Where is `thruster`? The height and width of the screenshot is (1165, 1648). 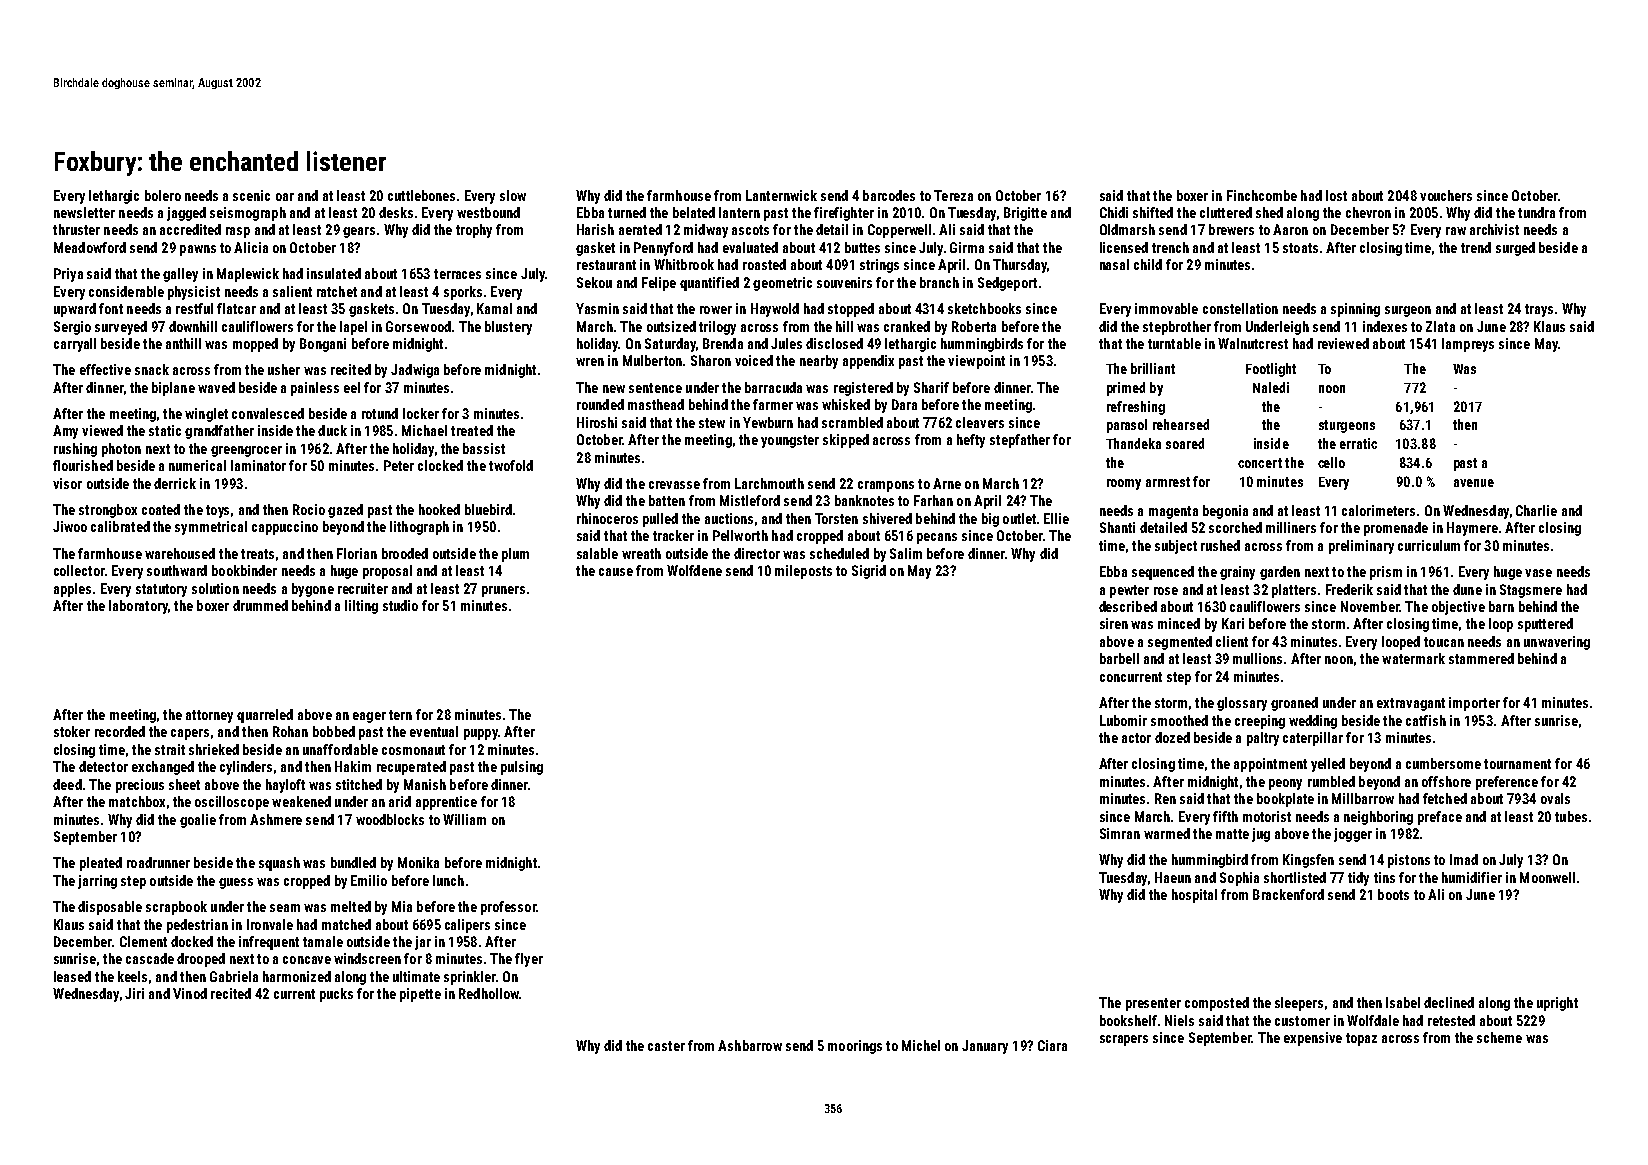
thruster is located at coordinates (76, 229).
